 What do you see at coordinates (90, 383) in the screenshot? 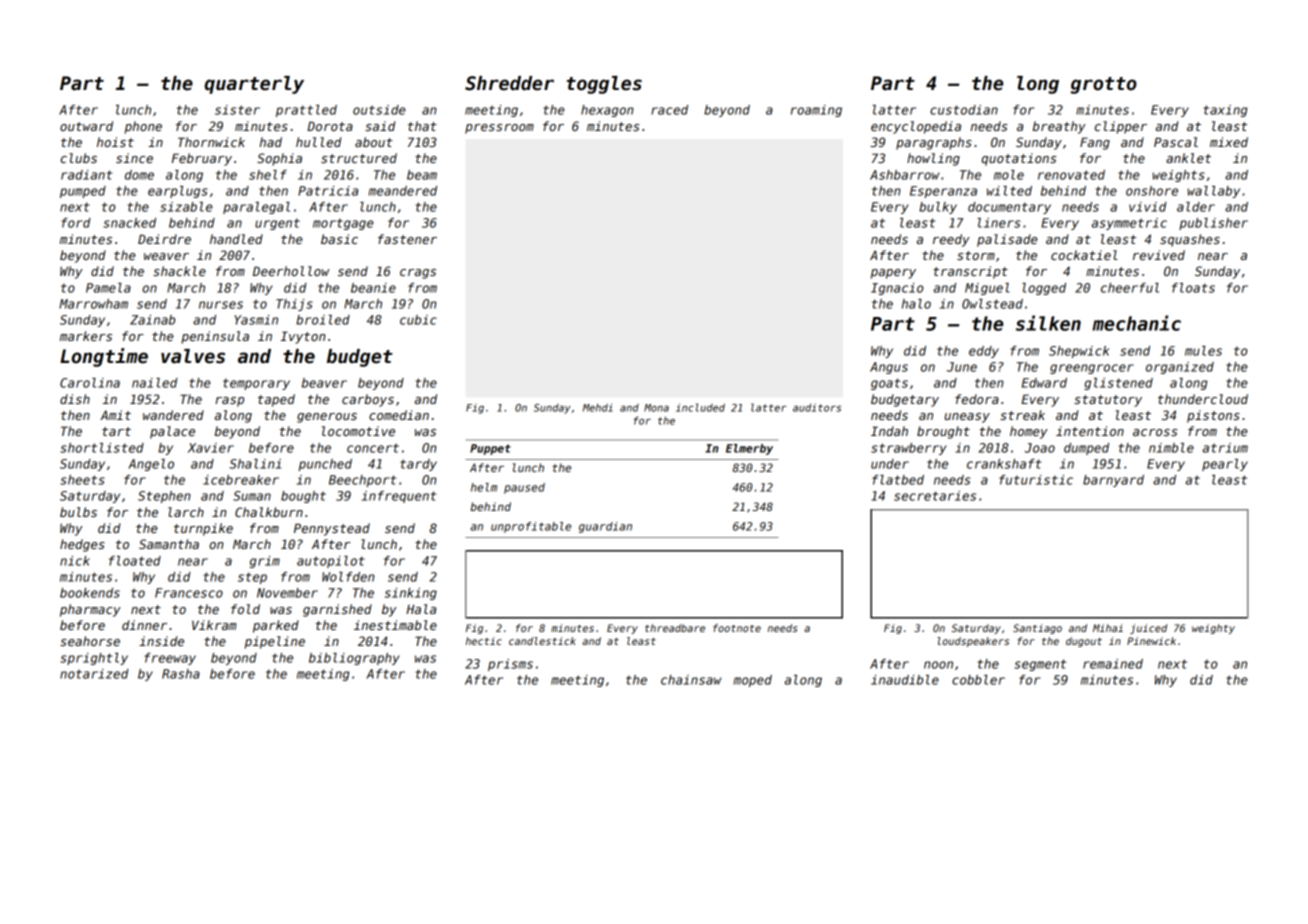
I see `Carolina` at bounding box center [90, 383].
